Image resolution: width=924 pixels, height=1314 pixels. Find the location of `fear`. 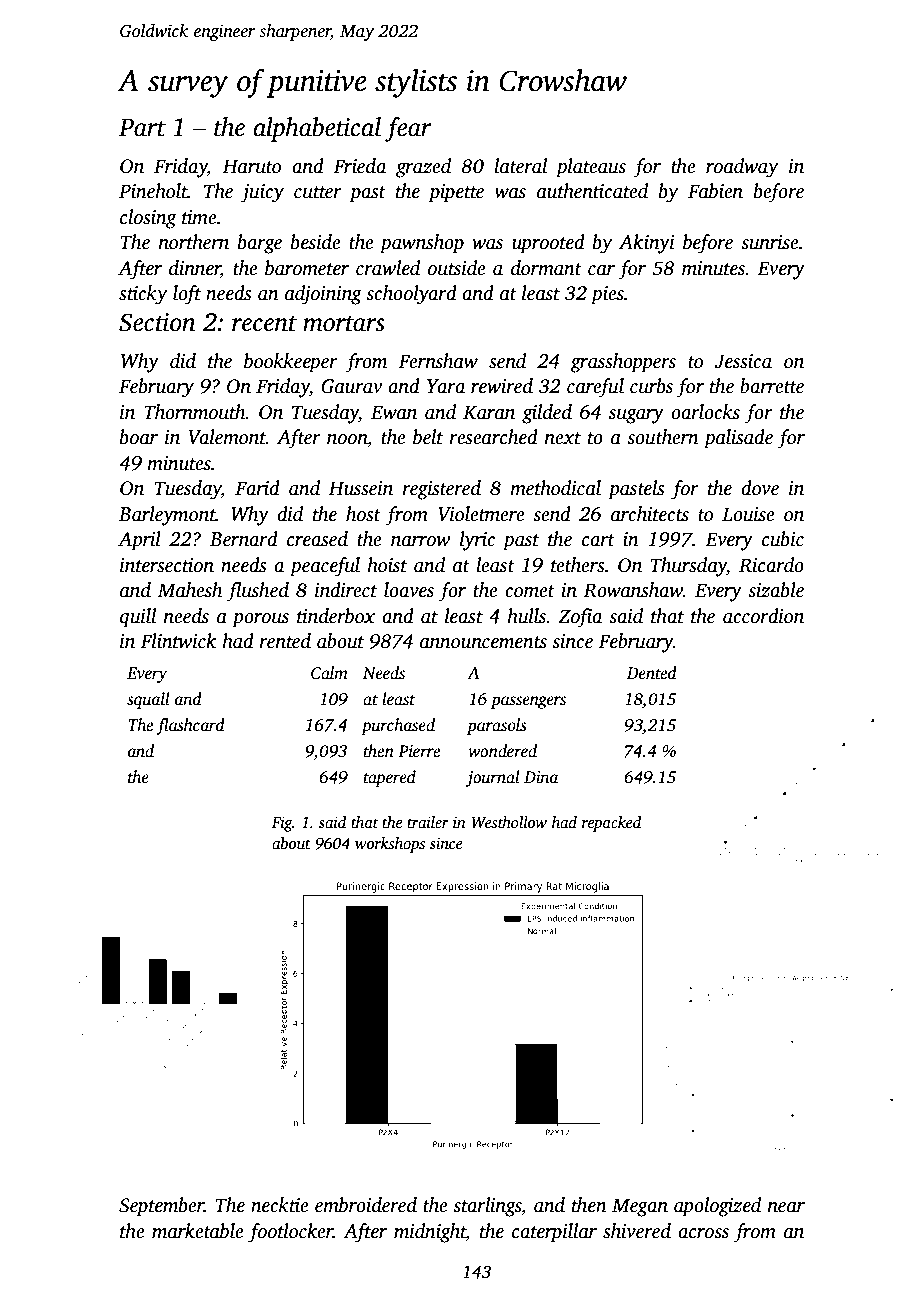

fear is located at coordinates (408, 129).
